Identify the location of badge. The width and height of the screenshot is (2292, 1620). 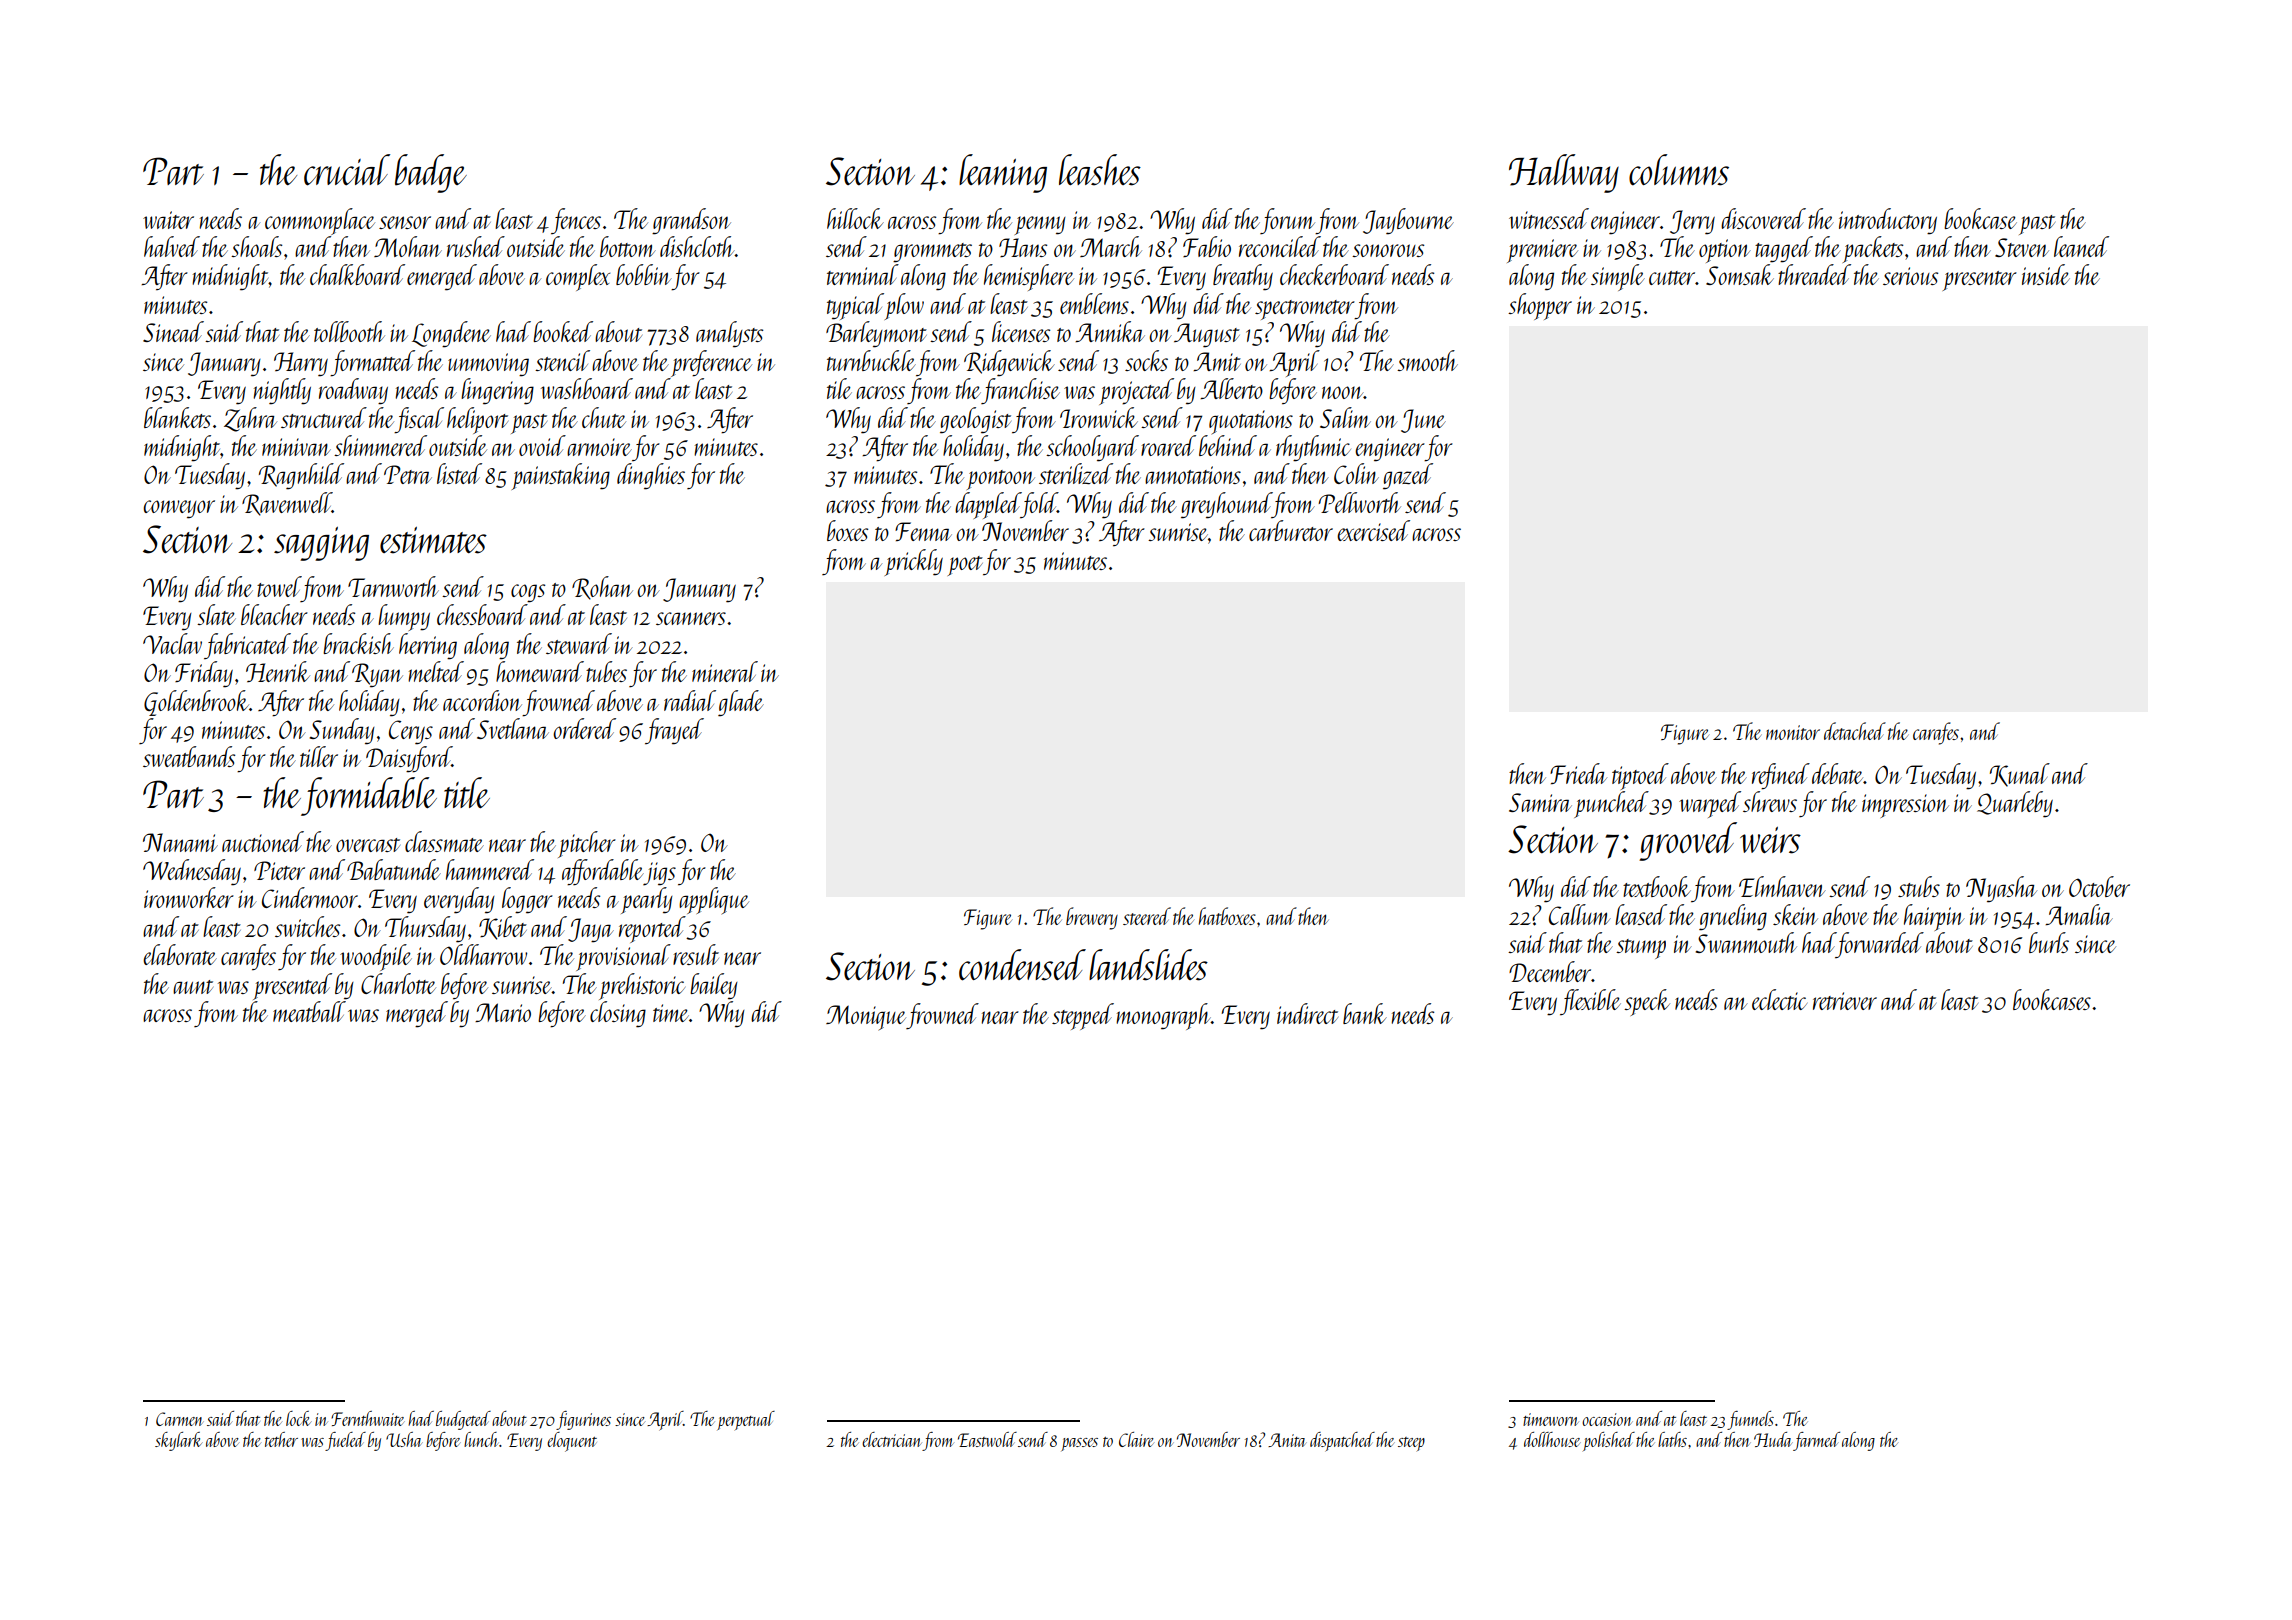
(431, 173).
